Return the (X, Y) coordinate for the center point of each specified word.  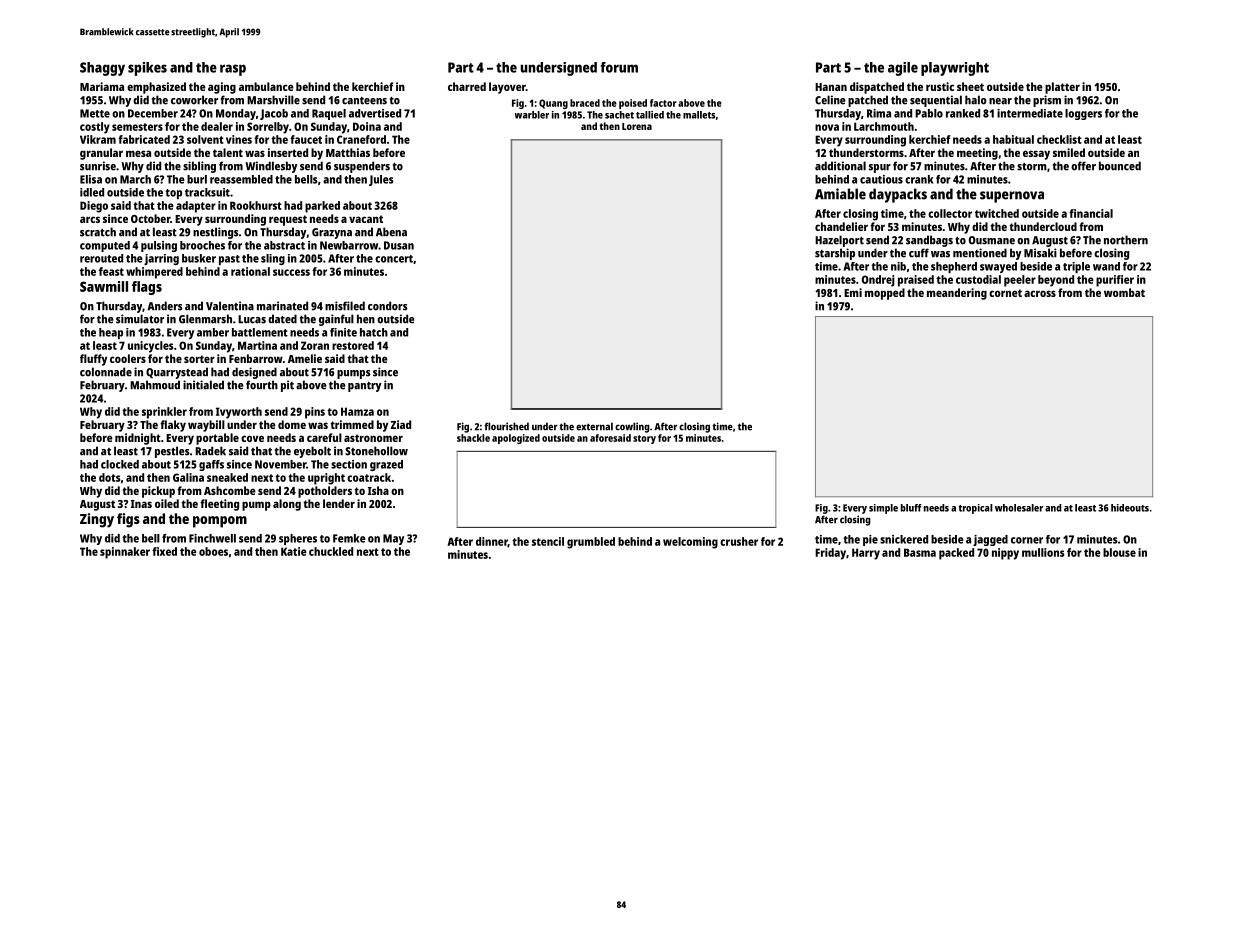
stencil (548, 541)
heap (111, 333)
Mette (95, 113)
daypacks (898, 195)
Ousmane (992, 240)
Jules (381, 180)
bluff (911, 508)
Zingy (97, 520)
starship (835, 254)
